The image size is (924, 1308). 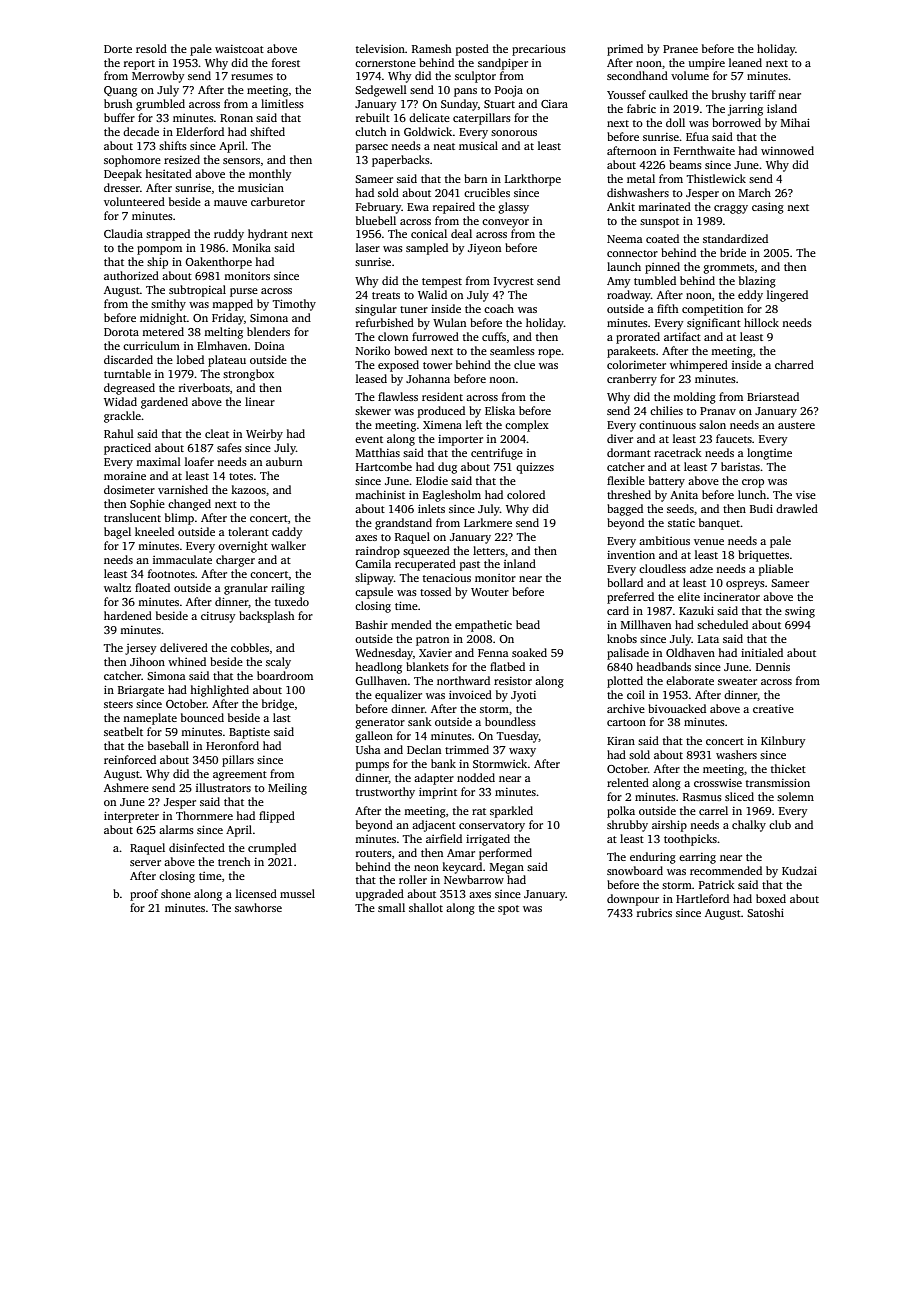 What do you see at coordinates (288, 589) in the screenshot?
I see `railing` at bounding box center [288, 589].
